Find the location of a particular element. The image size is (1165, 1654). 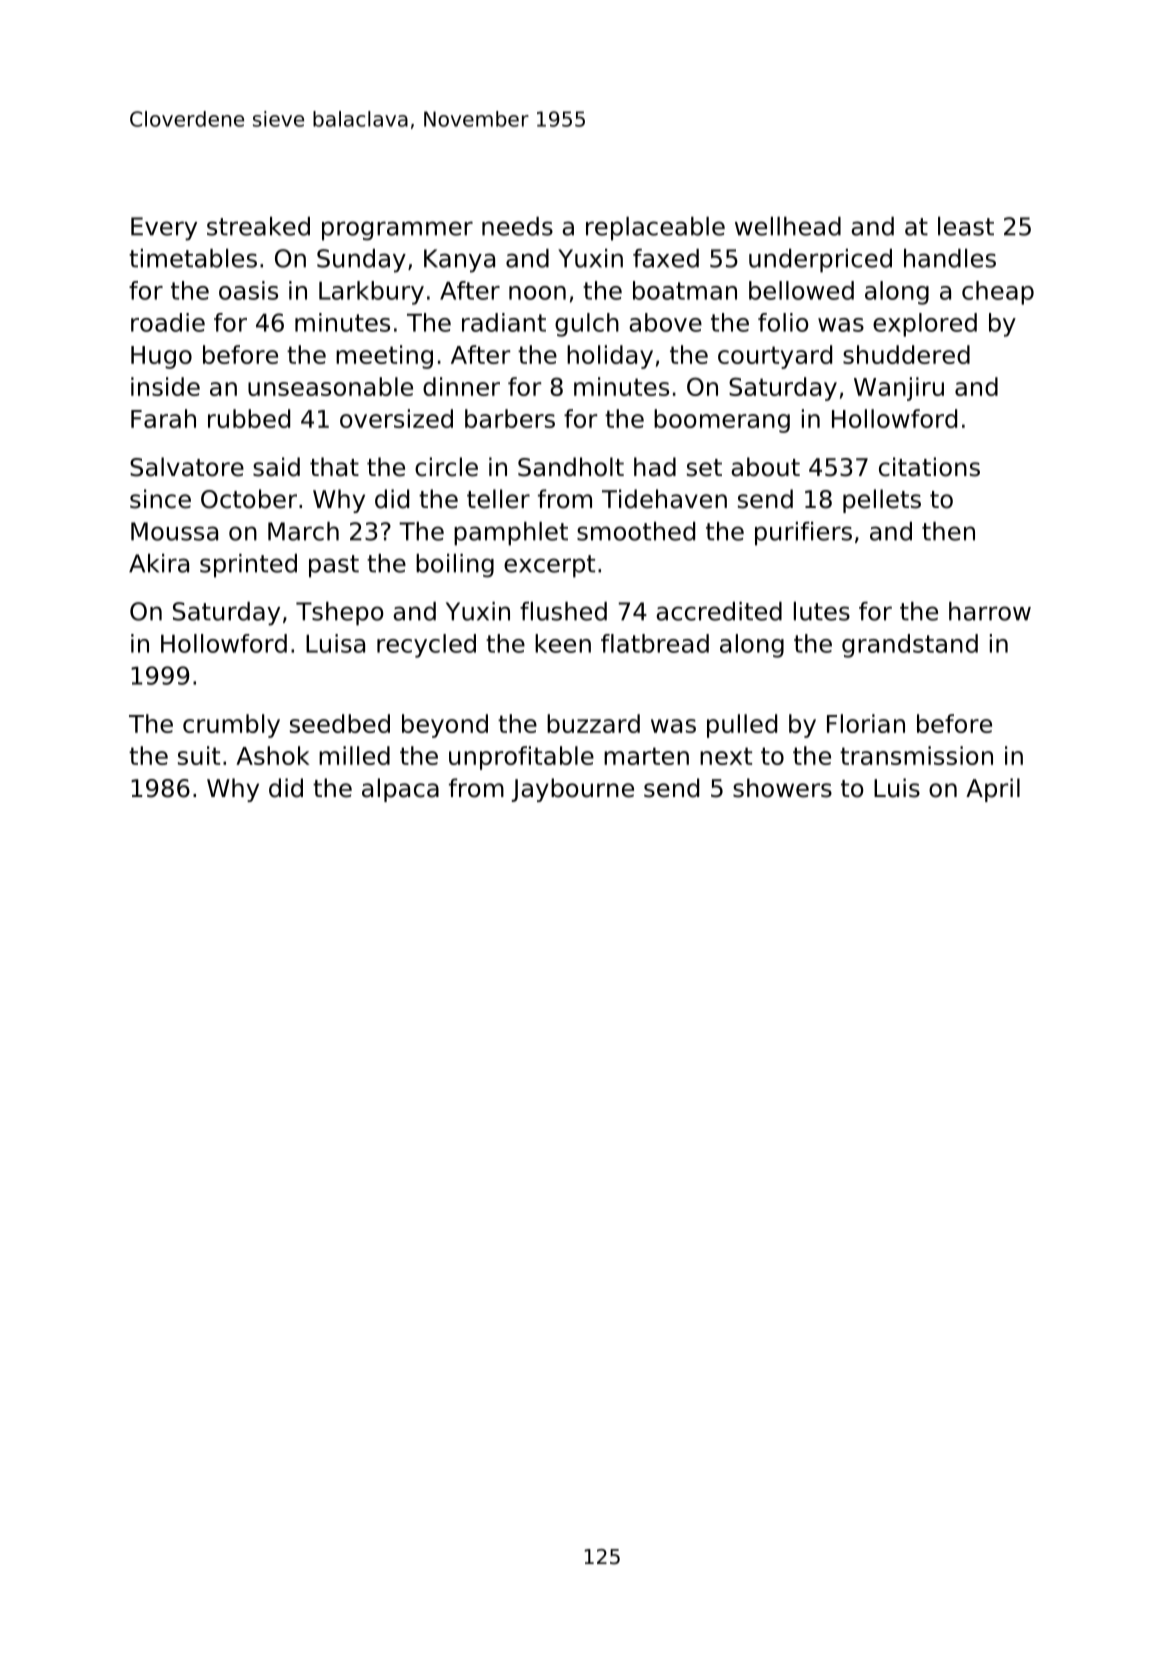

March is located at coordinates (303, 531).
